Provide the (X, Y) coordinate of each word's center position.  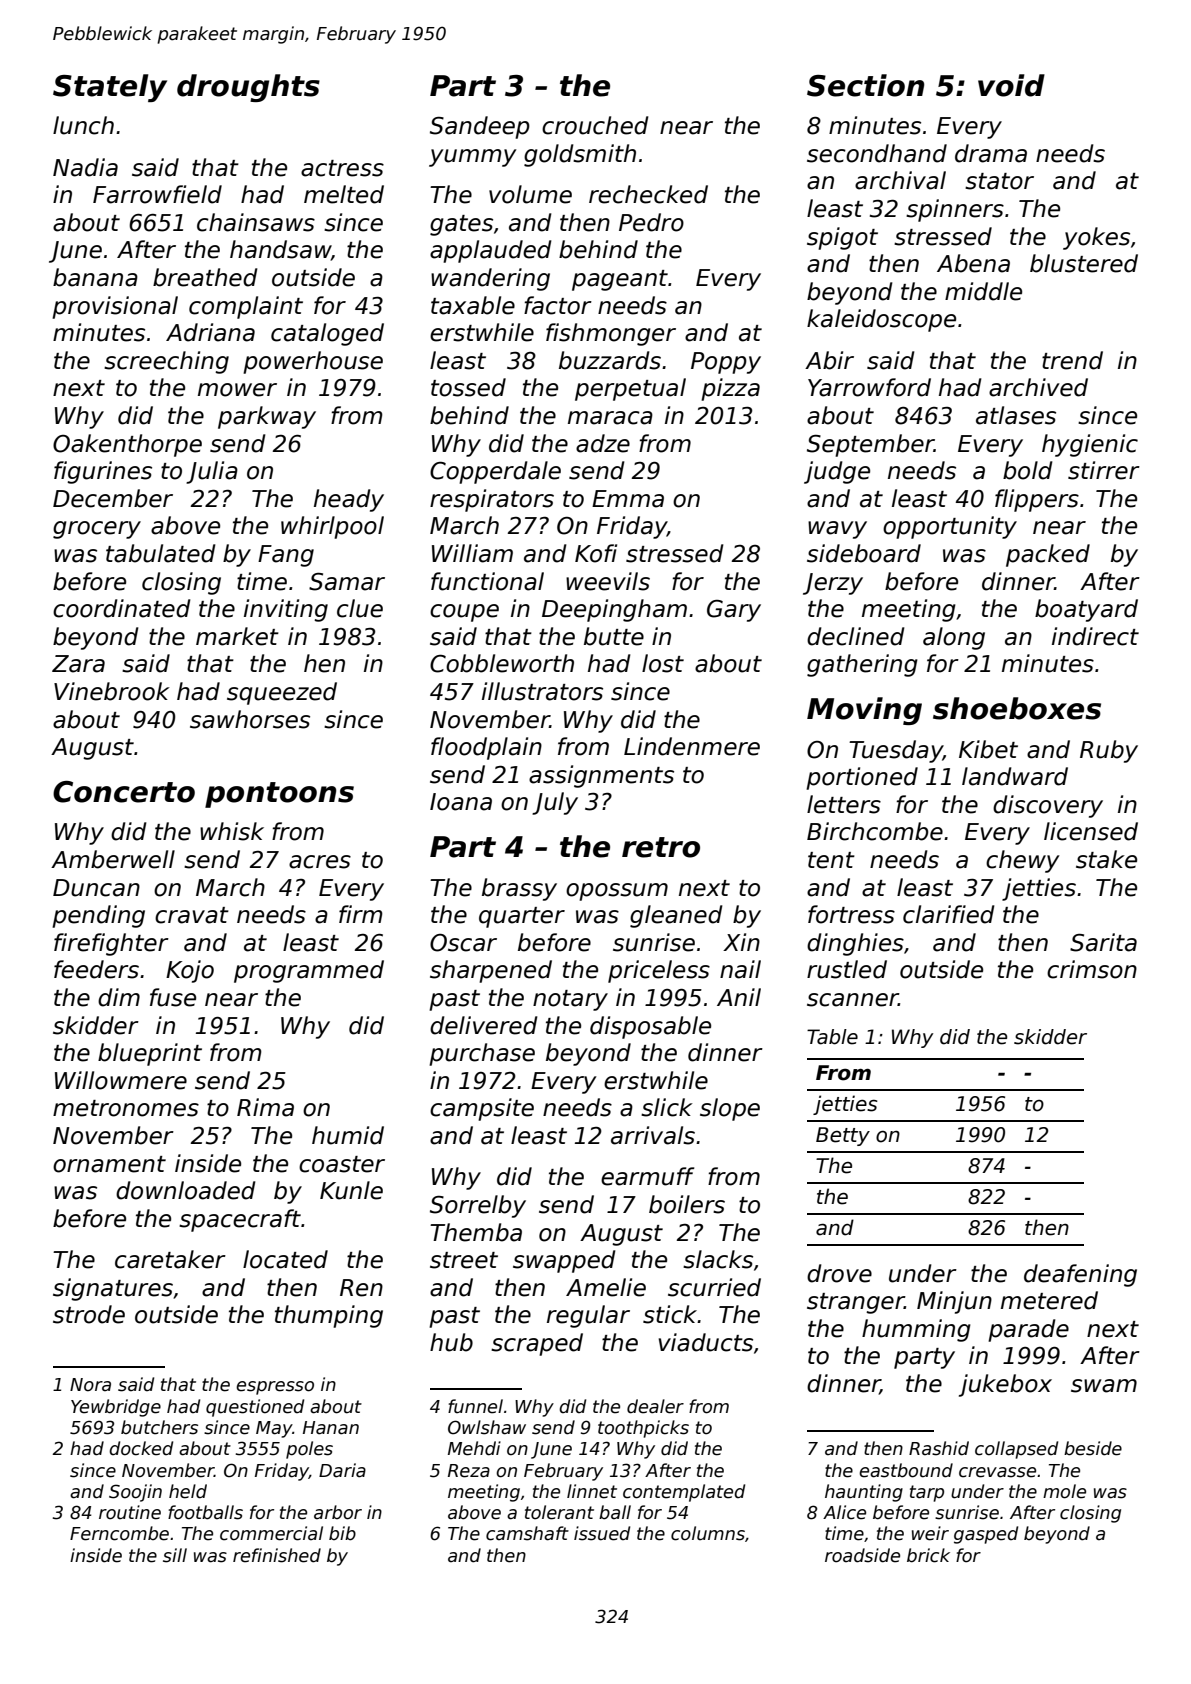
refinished (277, 1555)
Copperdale (495, 472)
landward (1015, 776)
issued (602, 1533)
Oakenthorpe (127, 445)
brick (928, 1555)
